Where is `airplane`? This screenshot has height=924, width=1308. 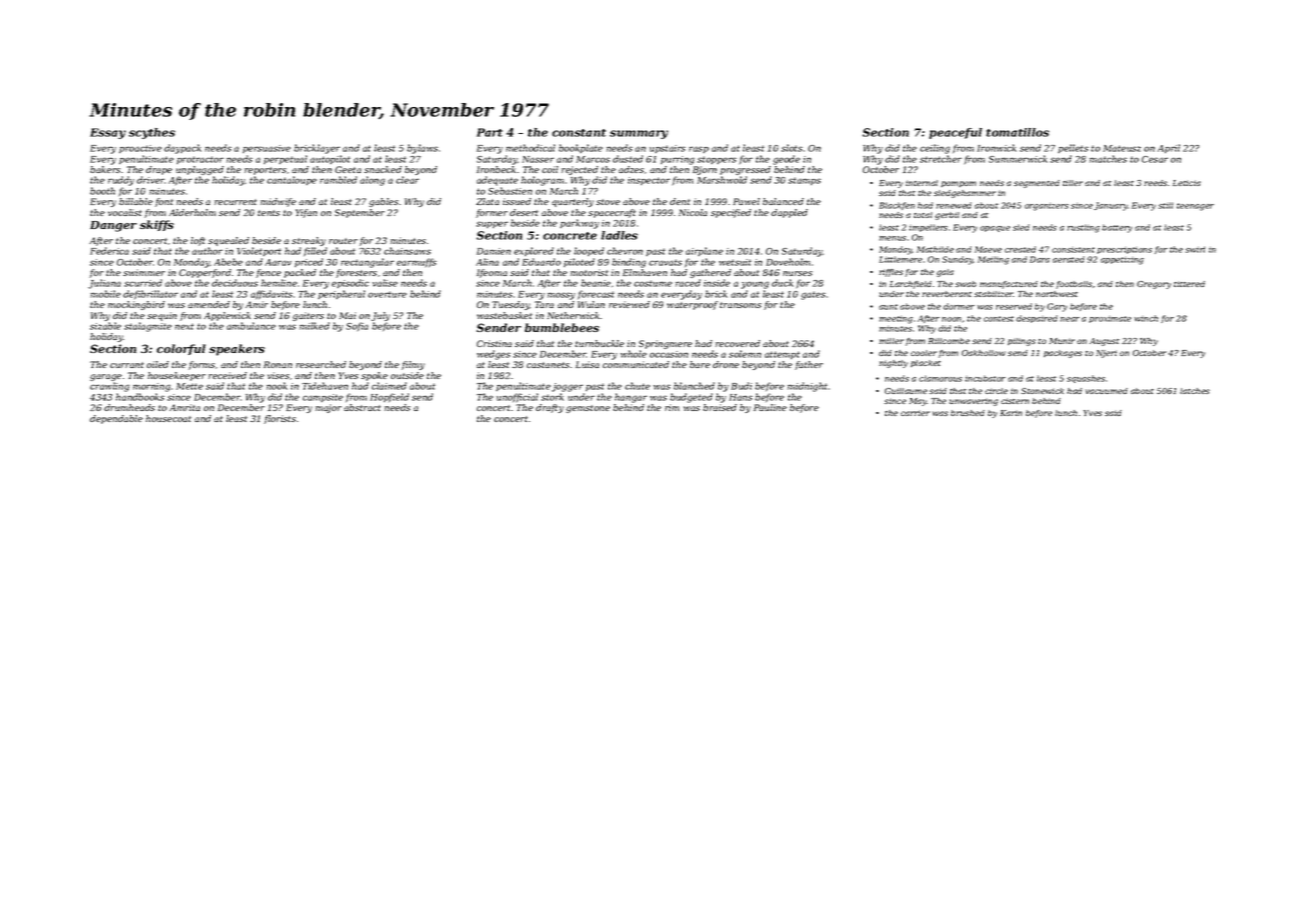
airplane is located at coordinates (704, 251).
